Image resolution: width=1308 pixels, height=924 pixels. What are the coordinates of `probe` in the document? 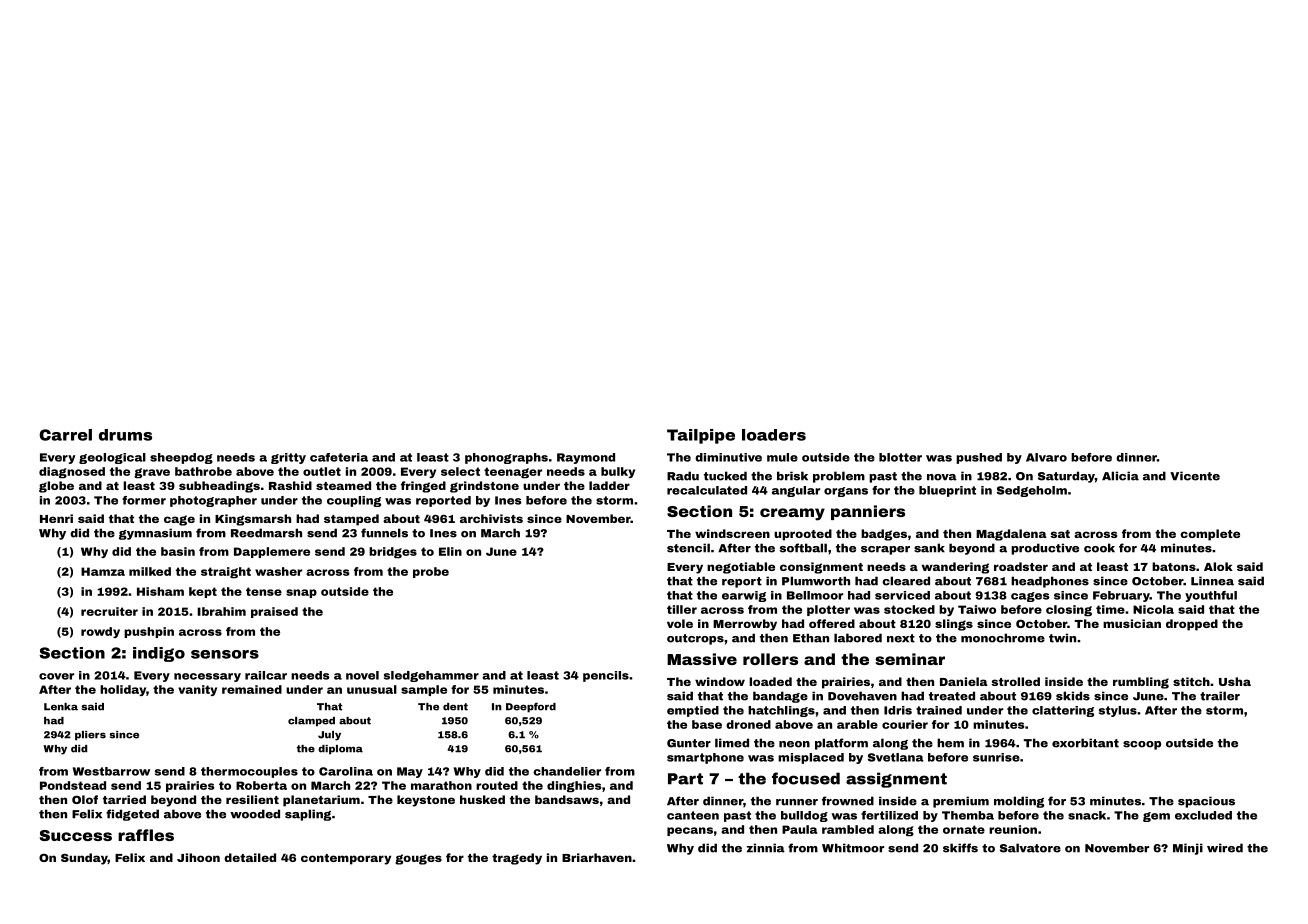 It's located at (431, 572).
